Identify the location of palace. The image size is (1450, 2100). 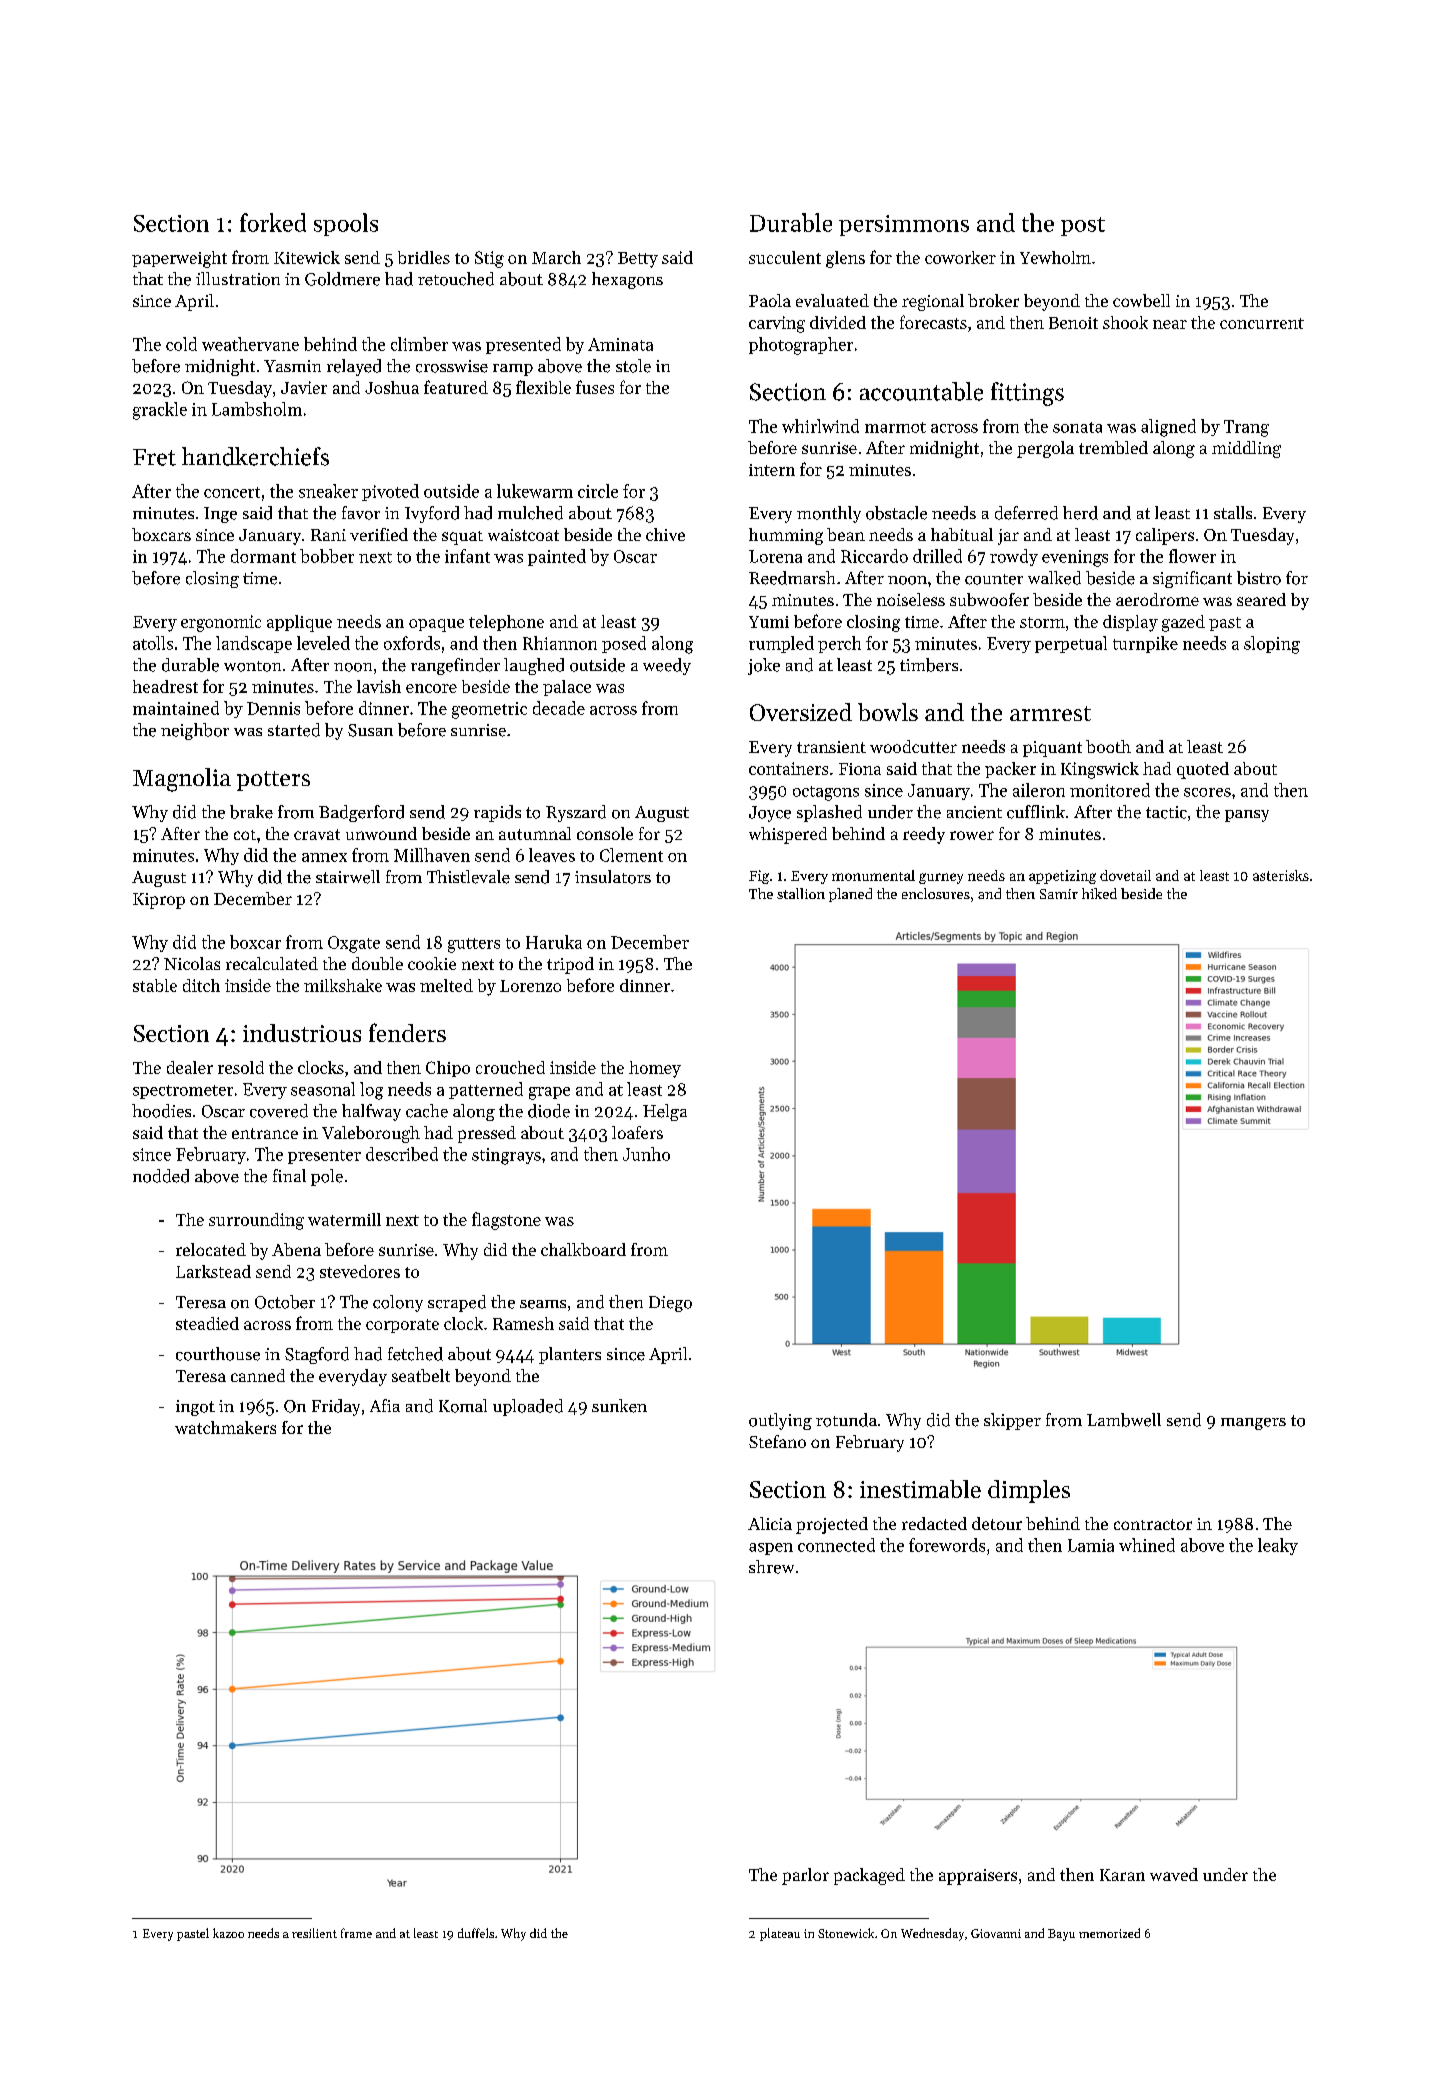
(567, 688).
